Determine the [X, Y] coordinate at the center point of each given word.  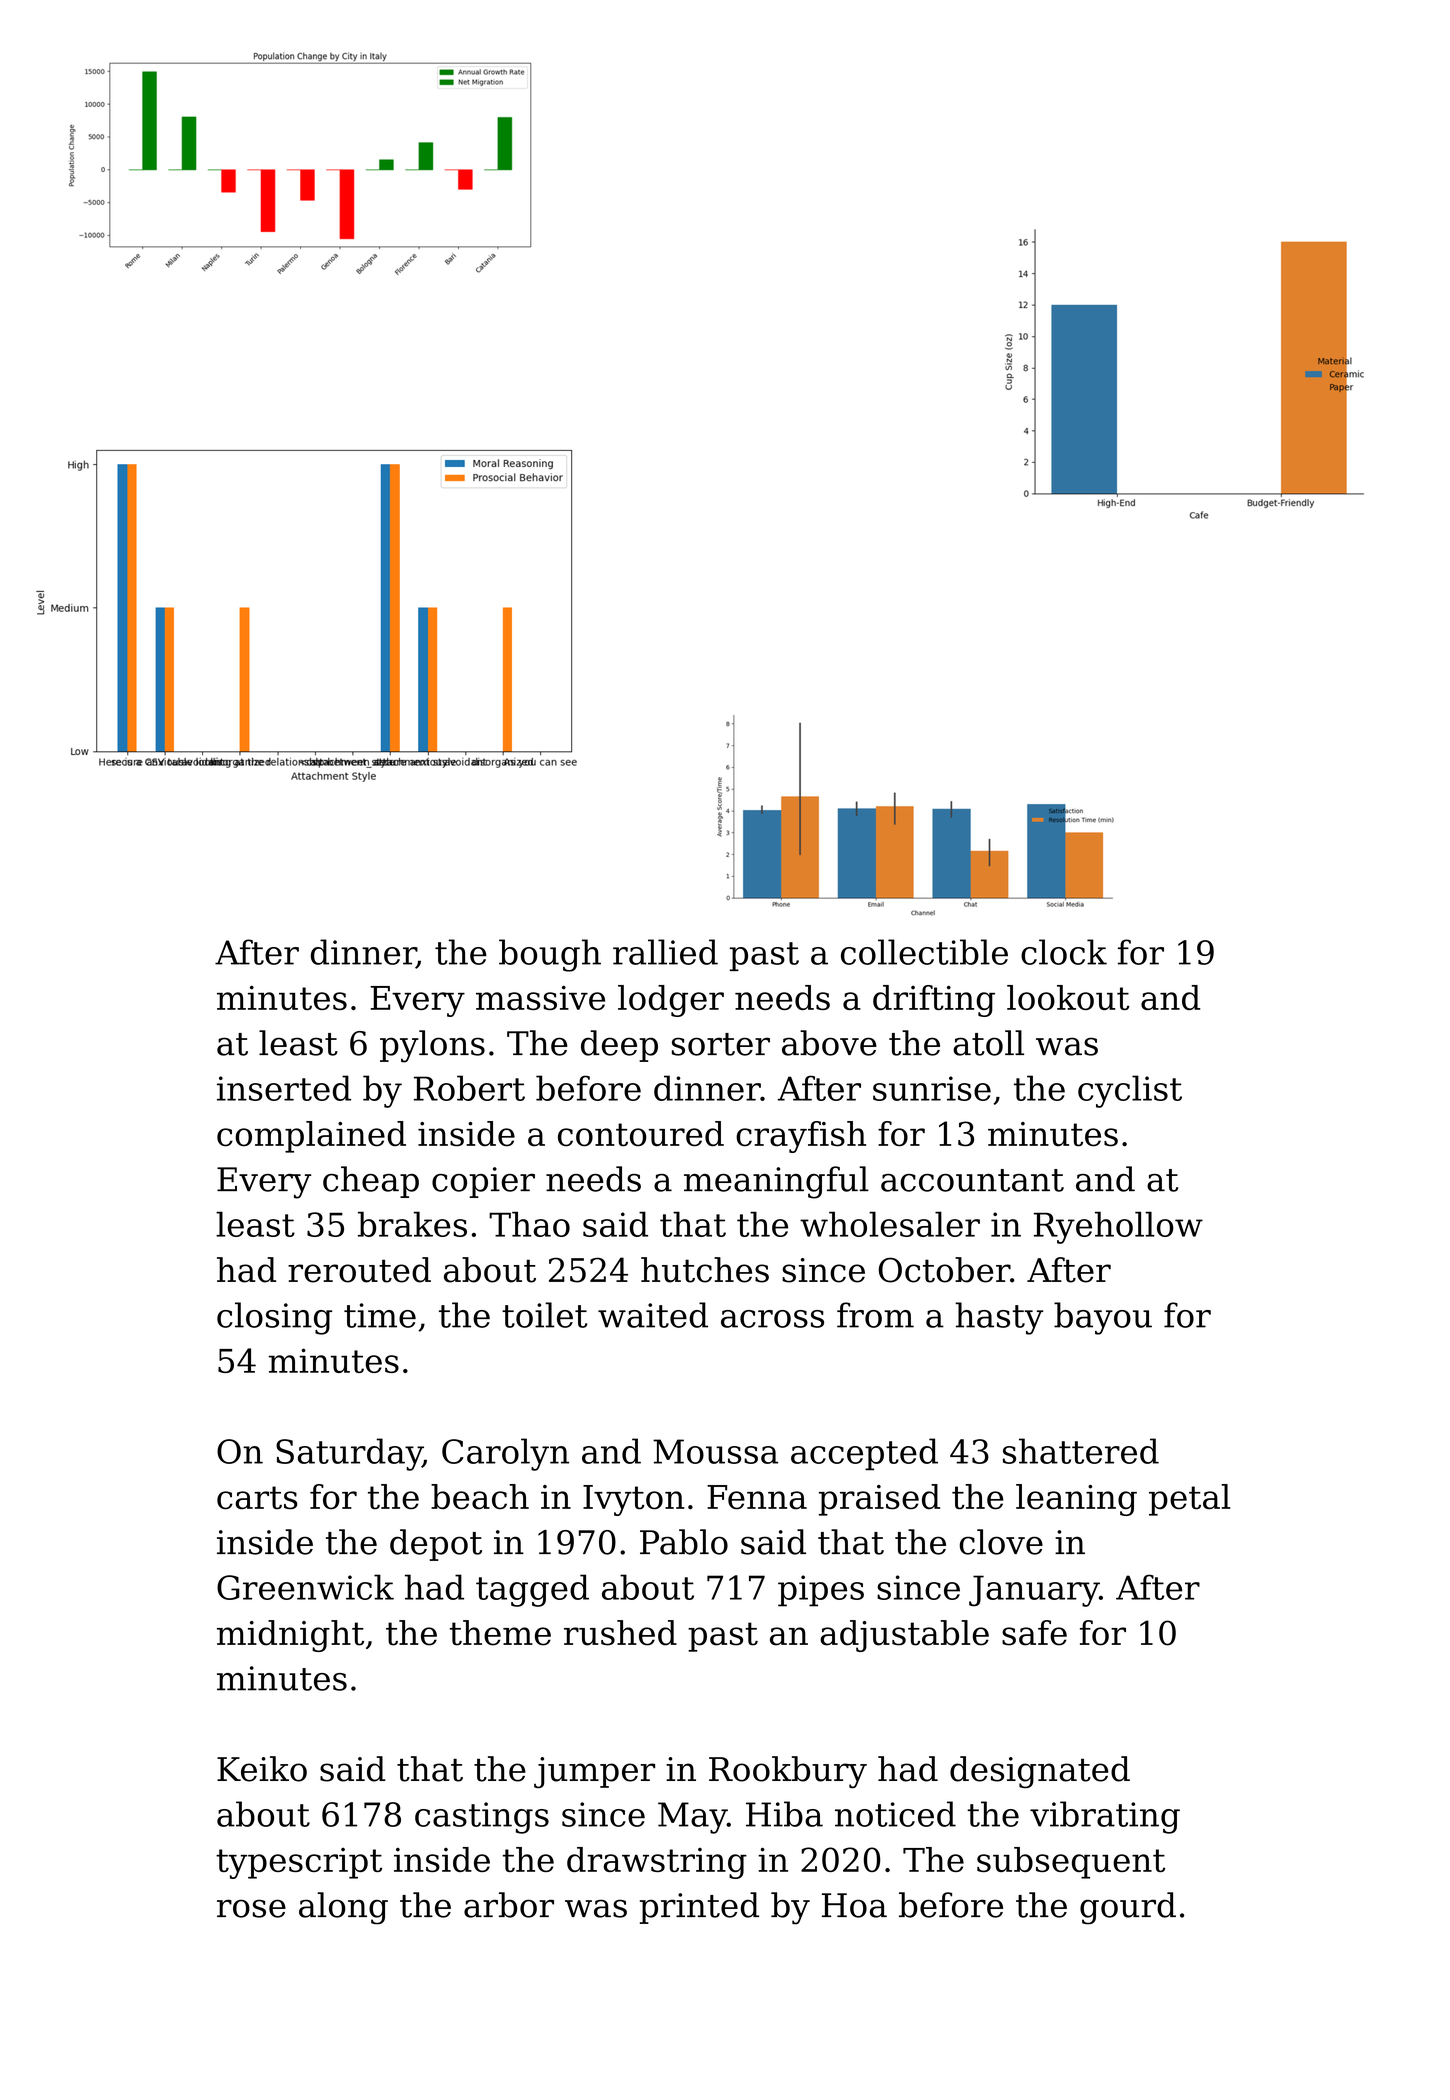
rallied [665, 952]
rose [251, 1908]
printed [699, 1908]
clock [1064, 952]
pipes [821, 1591]
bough [550, 955]
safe [1034, 1633]
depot [436, 1545]
